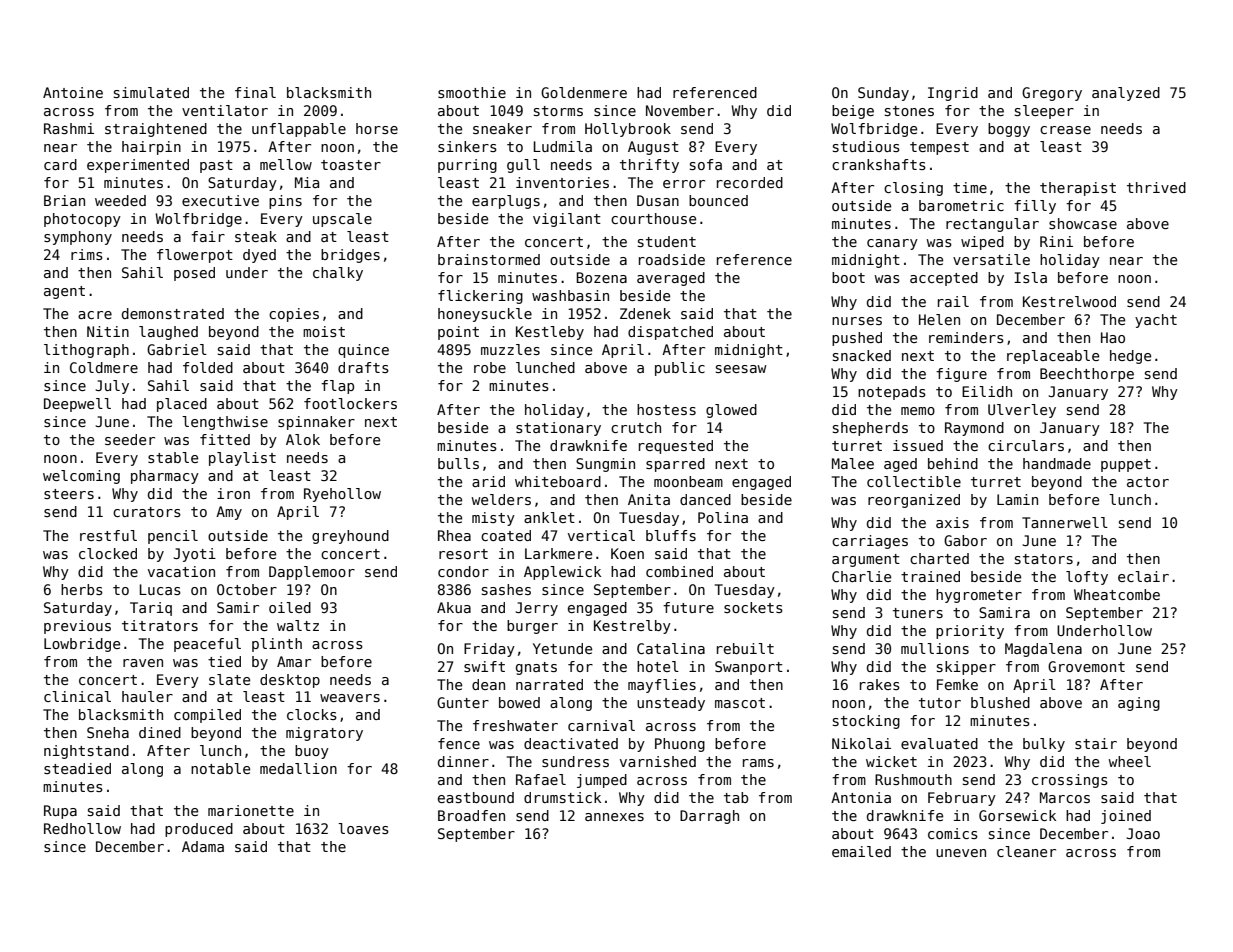 This screenshot has width=1233, height=952. I want to click on Rini, so click(1056, 241).
